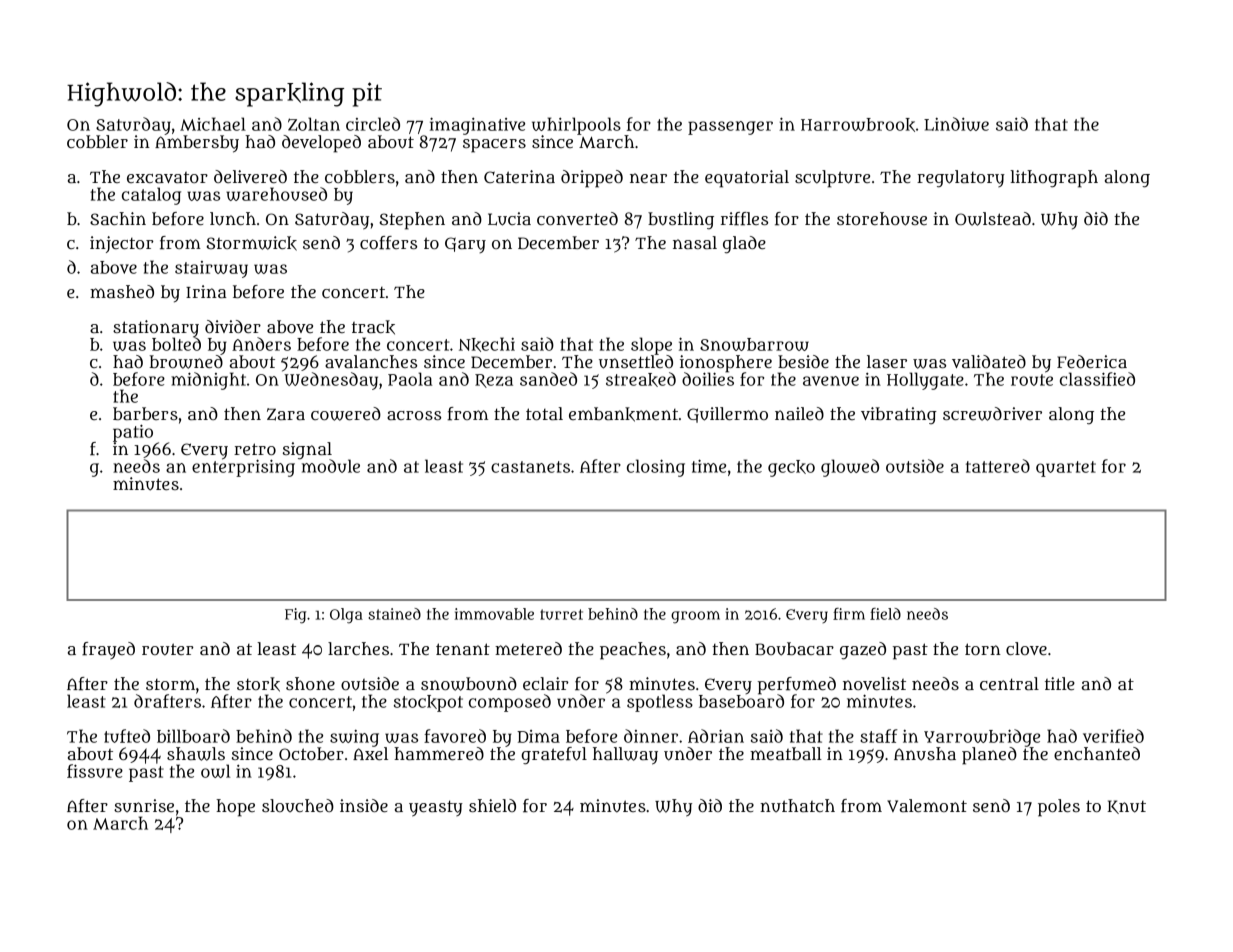  I want to click on Michael, so click(213, 124).
